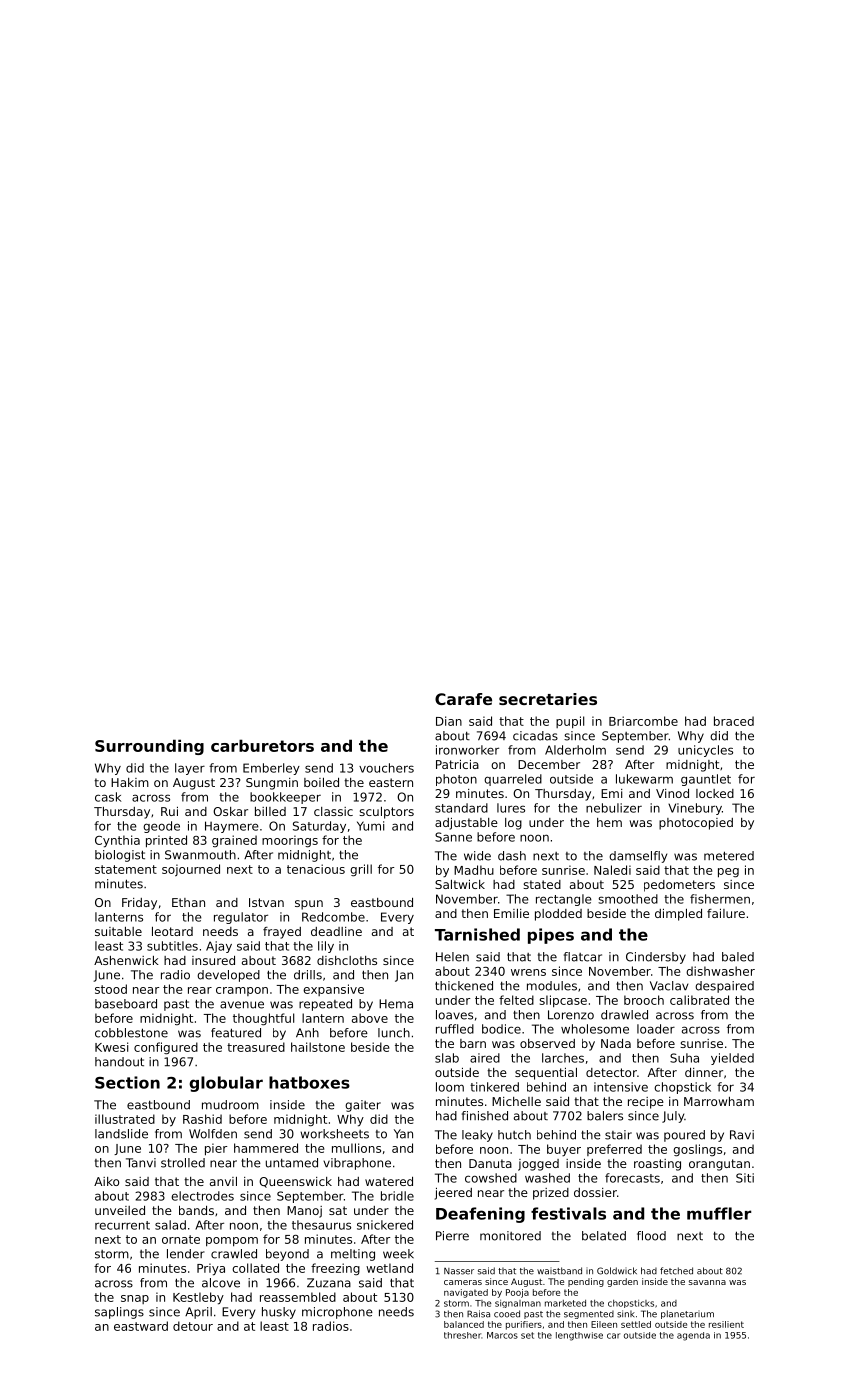 This screenshot has width=849, height=1400. I want to click on Jan, so click(404, 976).
